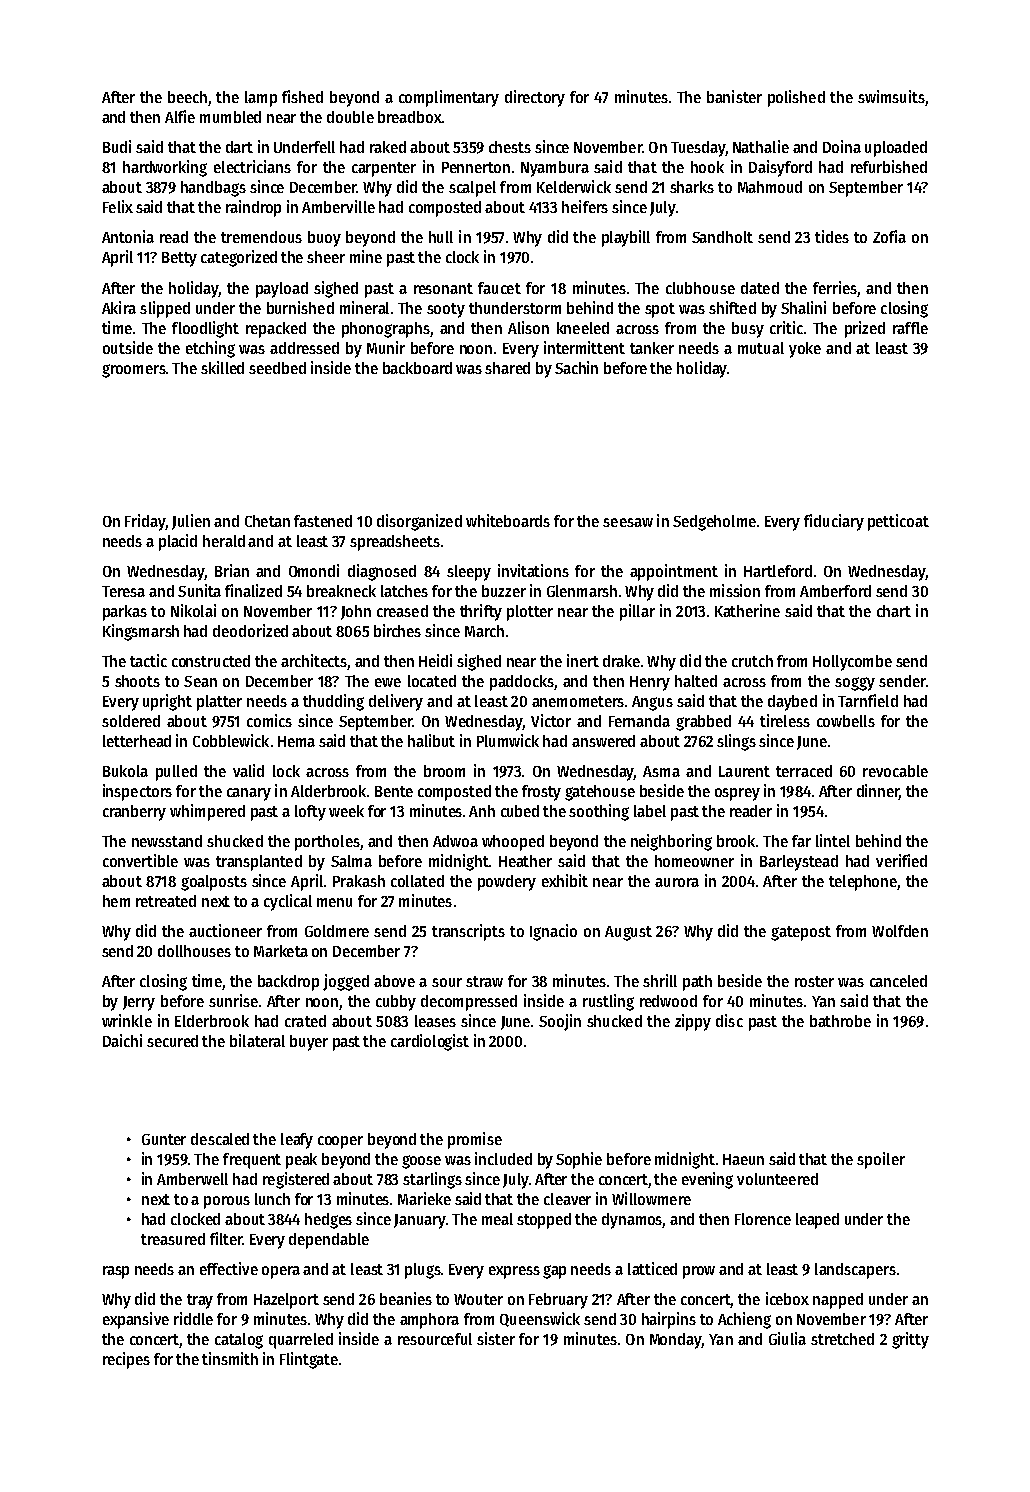 The image size is (1030, 1492). What do you see at coordinates (834, 522) in the screenshot?
I see `fiduciary` at bounding box center [834, 522].
